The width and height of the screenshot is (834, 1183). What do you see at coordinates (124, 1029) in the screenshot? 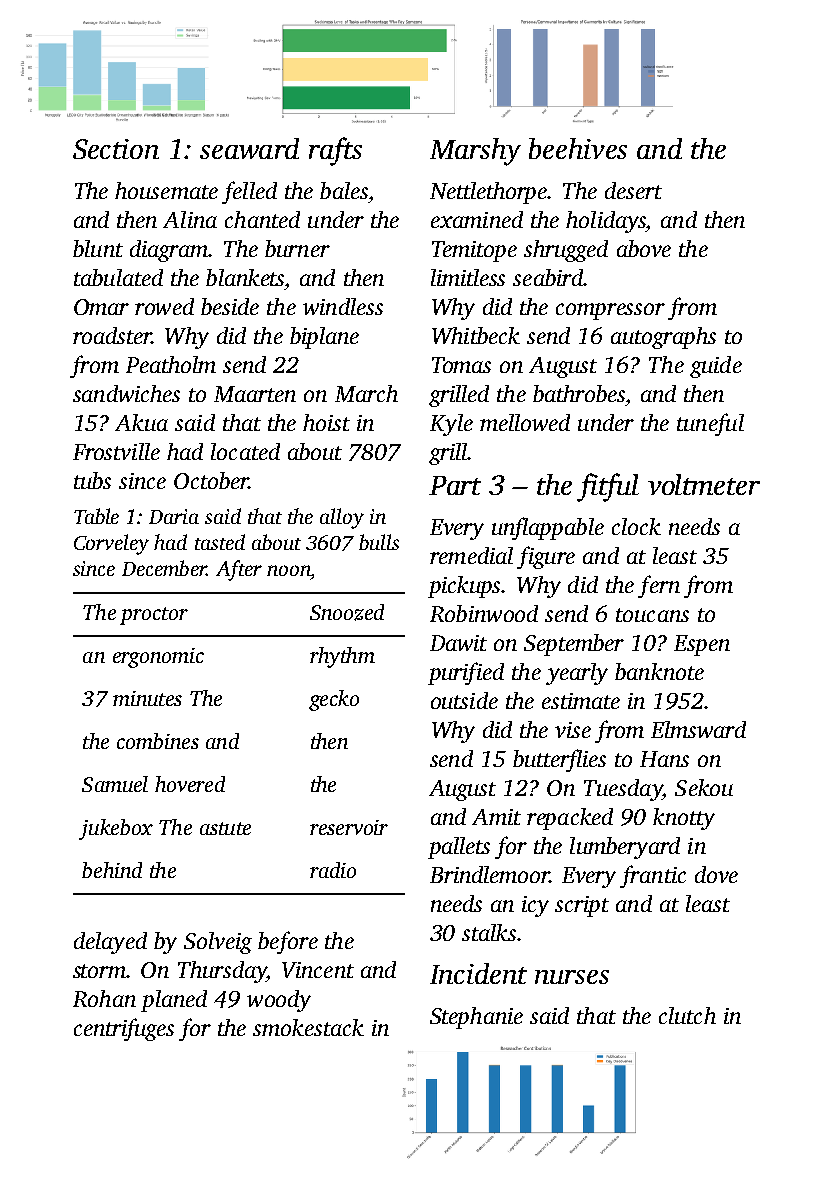
I see `centrifuges` at bounding box center [124, 1029].
